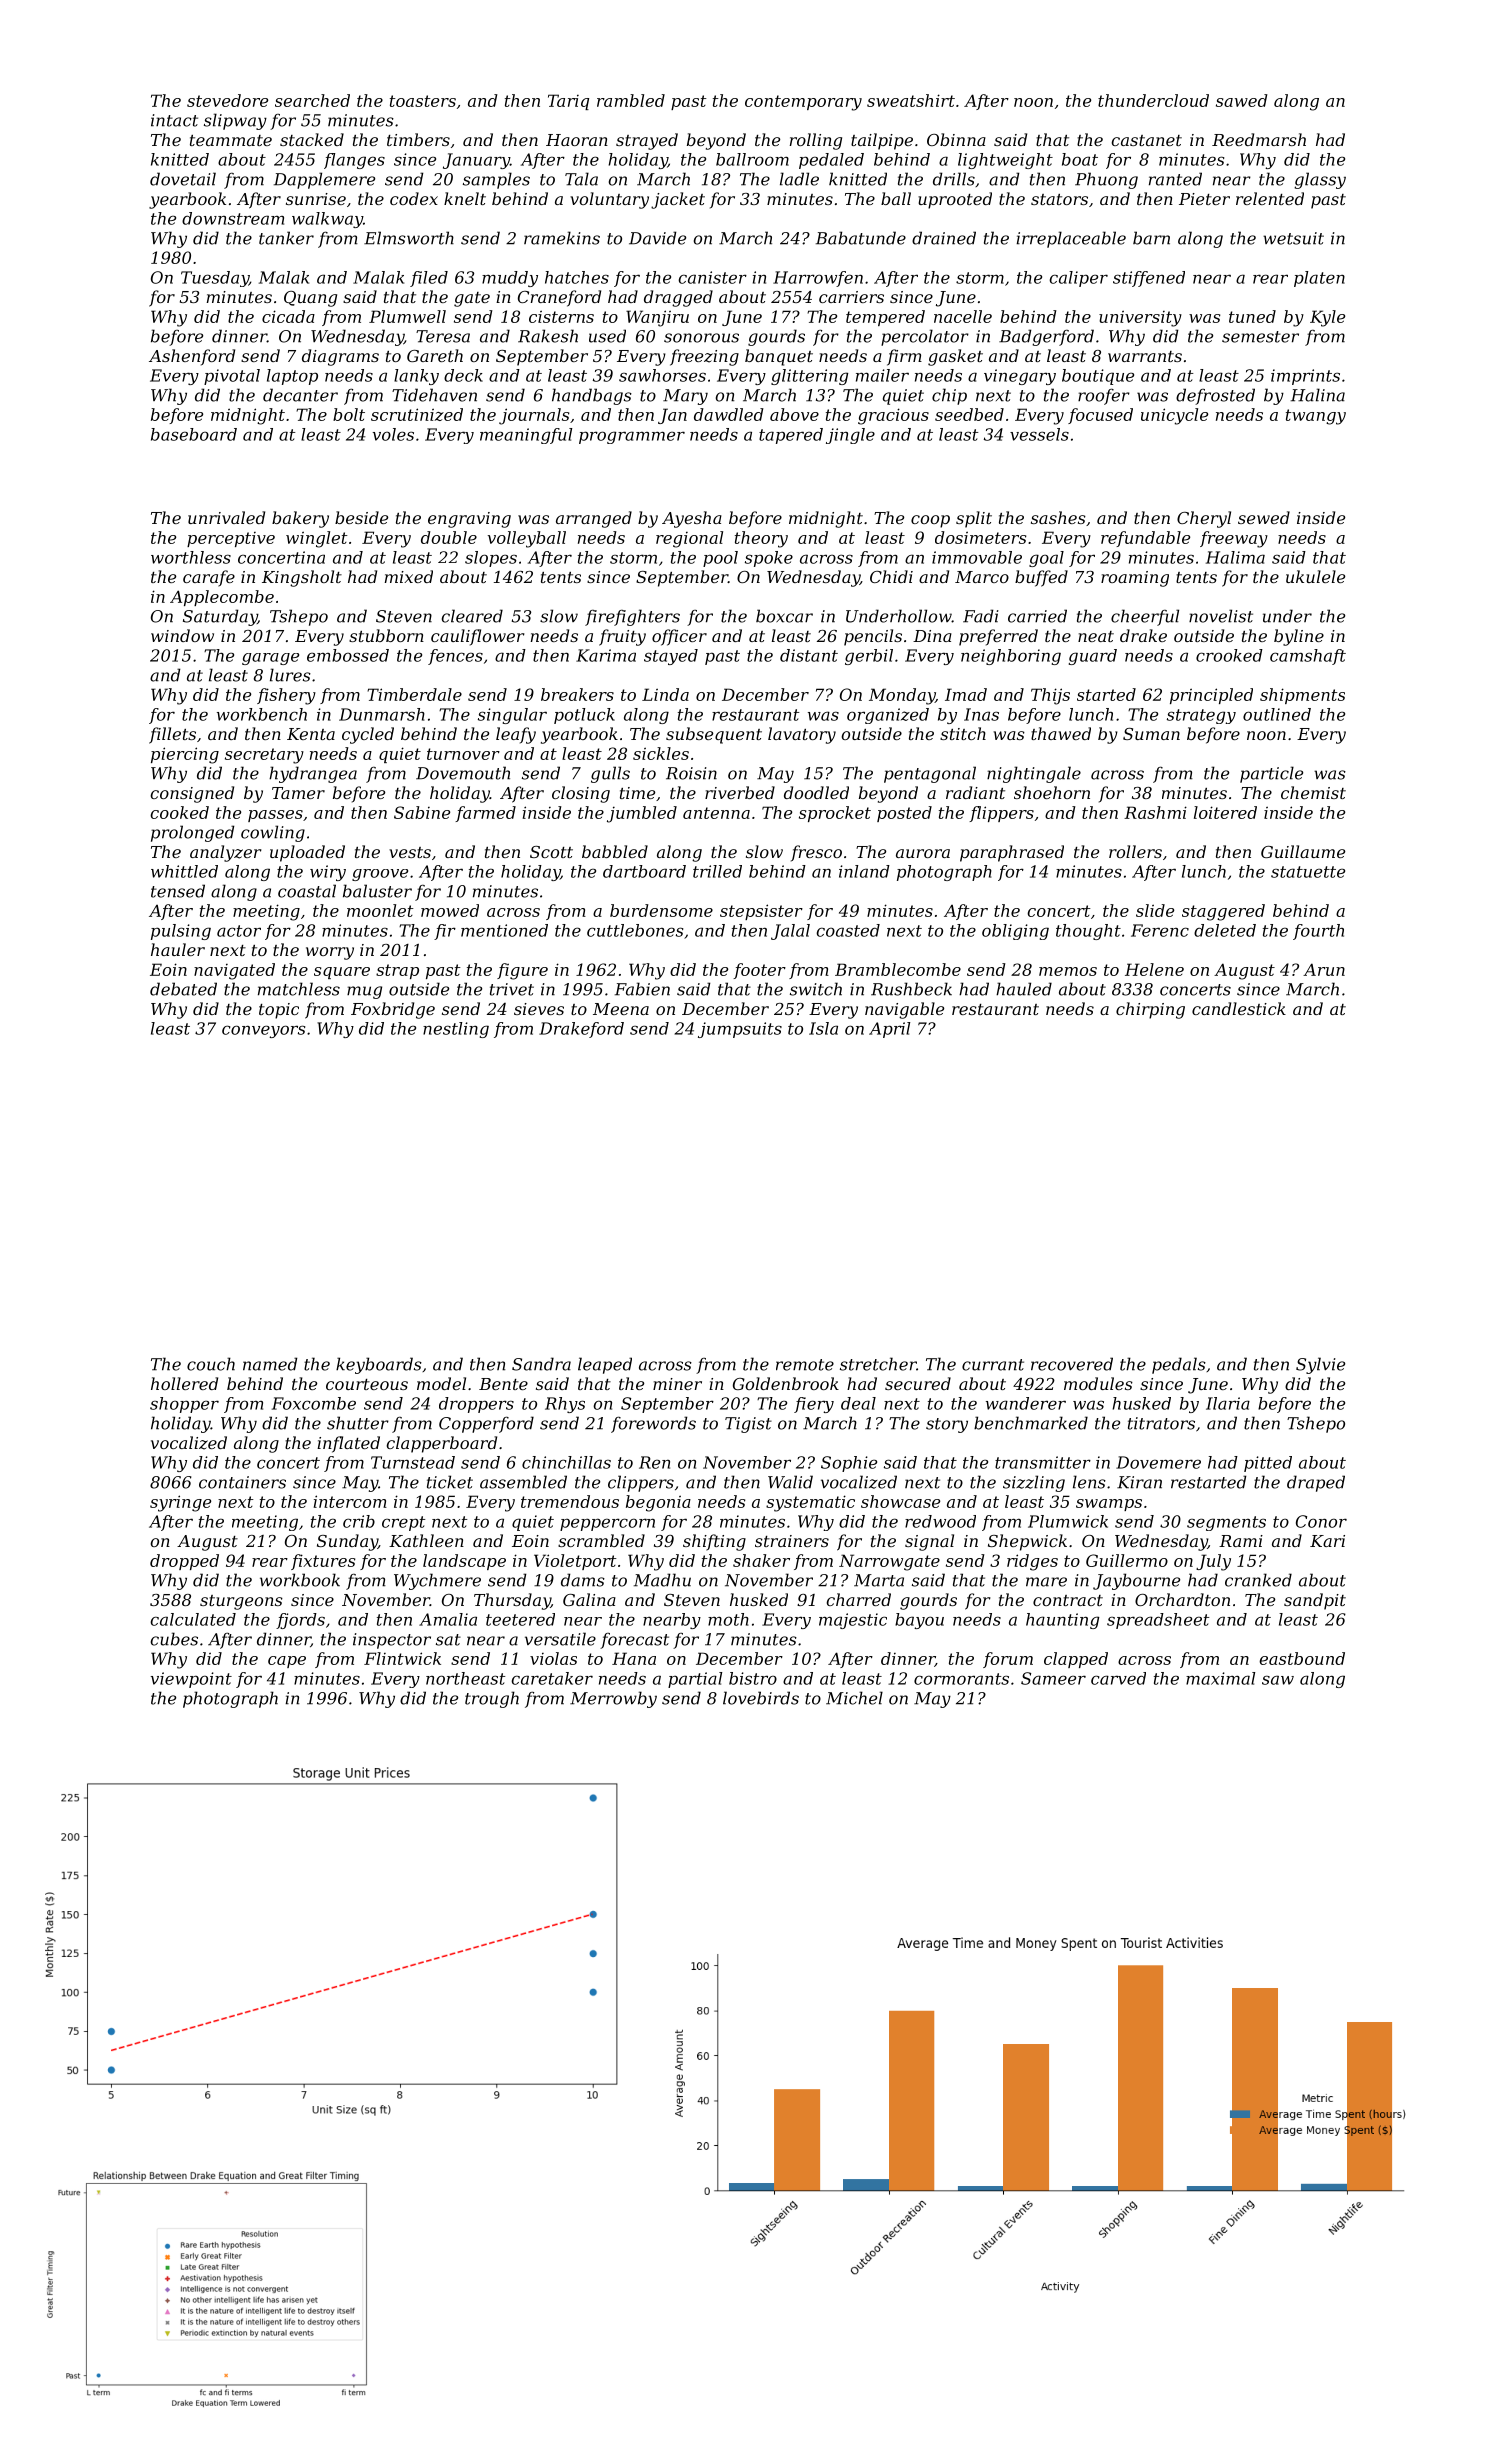 Image resolution: width=1496 pixels, height=2464 pixels. What do you see at coordinates (1242, 100) in the image?
I see `sawed` at bounding box center [1242, 100].
